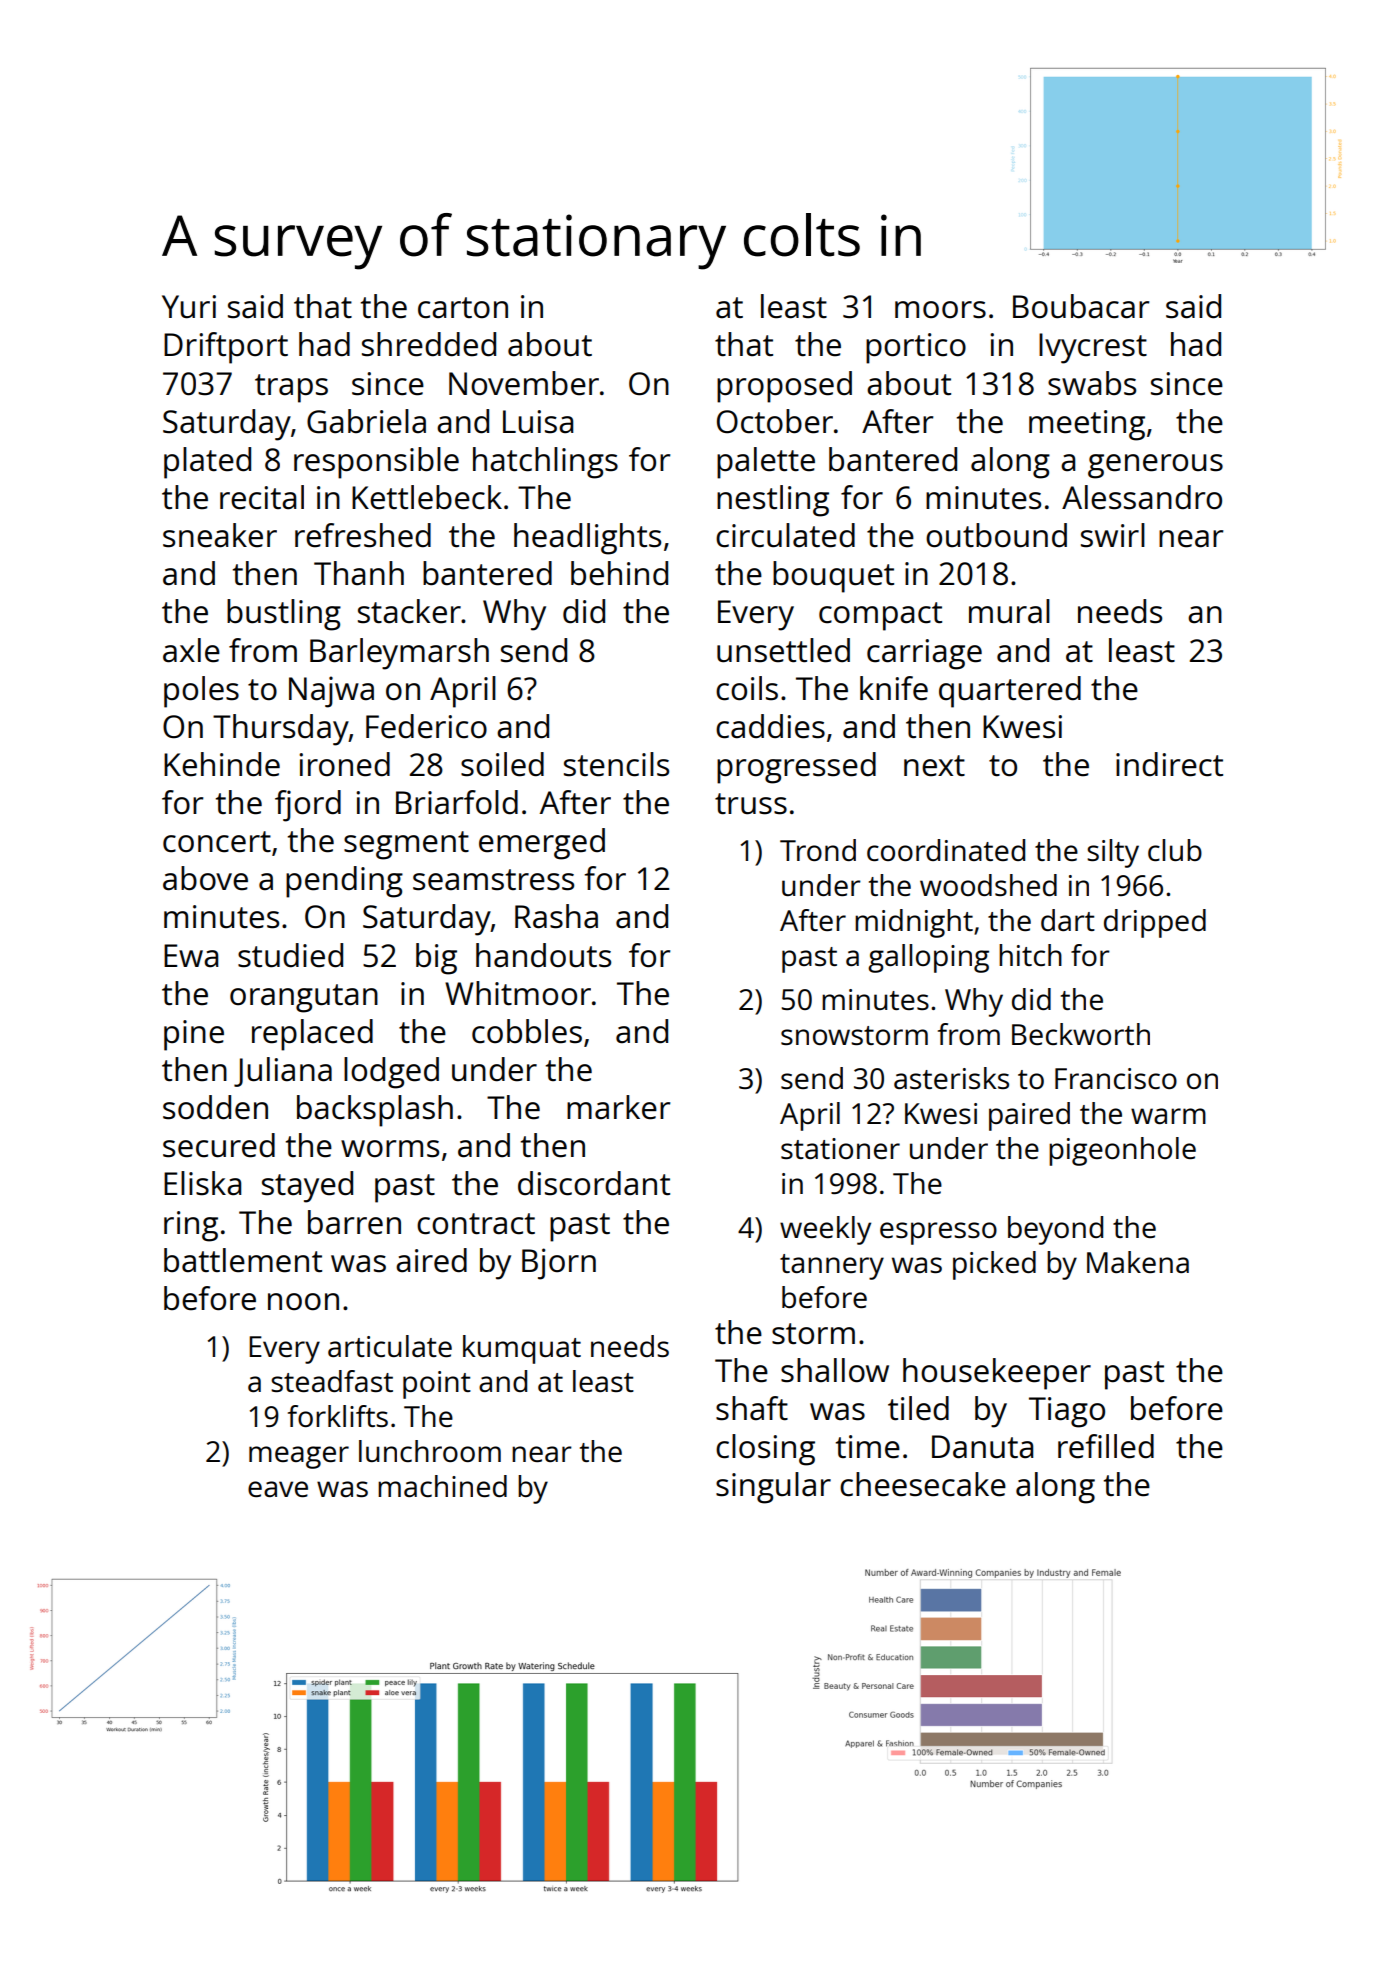 This screenshot has width=1386, height=1969. I want to click on moors, so click(940, 310).
